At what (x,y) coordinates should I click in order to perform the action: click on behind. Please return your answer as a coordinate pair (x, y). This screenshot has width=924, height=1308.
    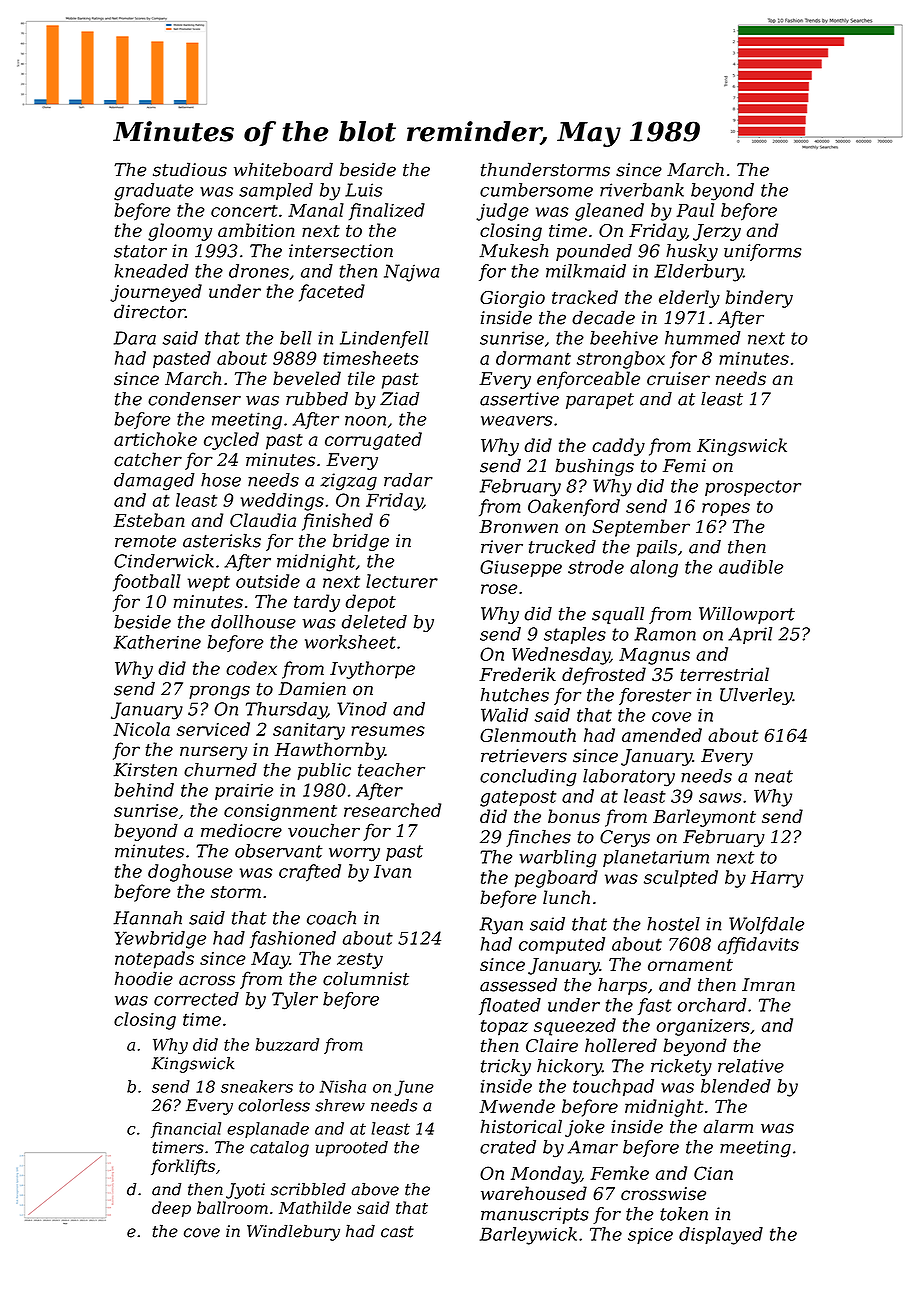
    Looking at the image, I should click on (144, 790).
